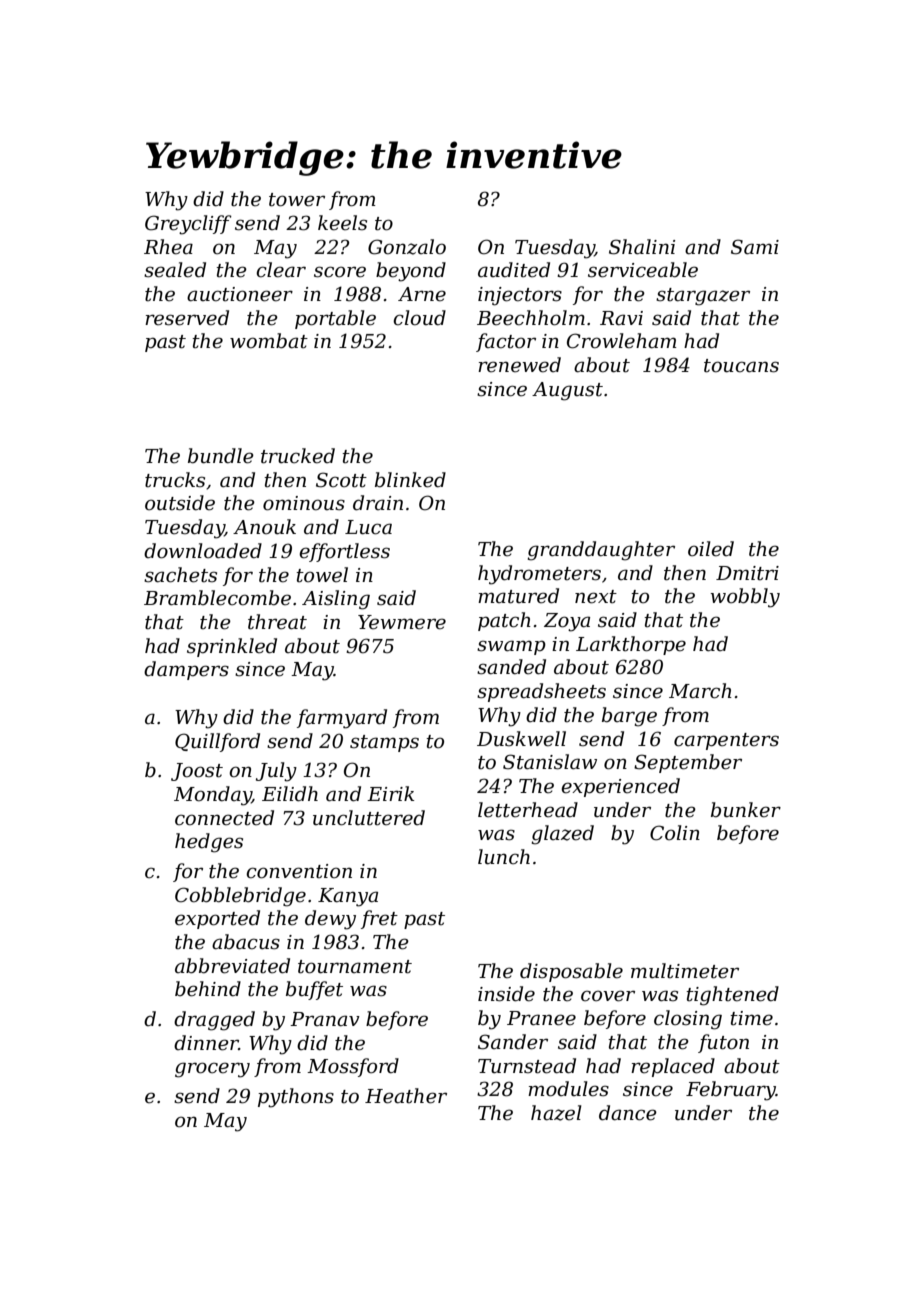  Describe the element at coordinates (514, 270) in the screenshot. I see `audited` at that location.
